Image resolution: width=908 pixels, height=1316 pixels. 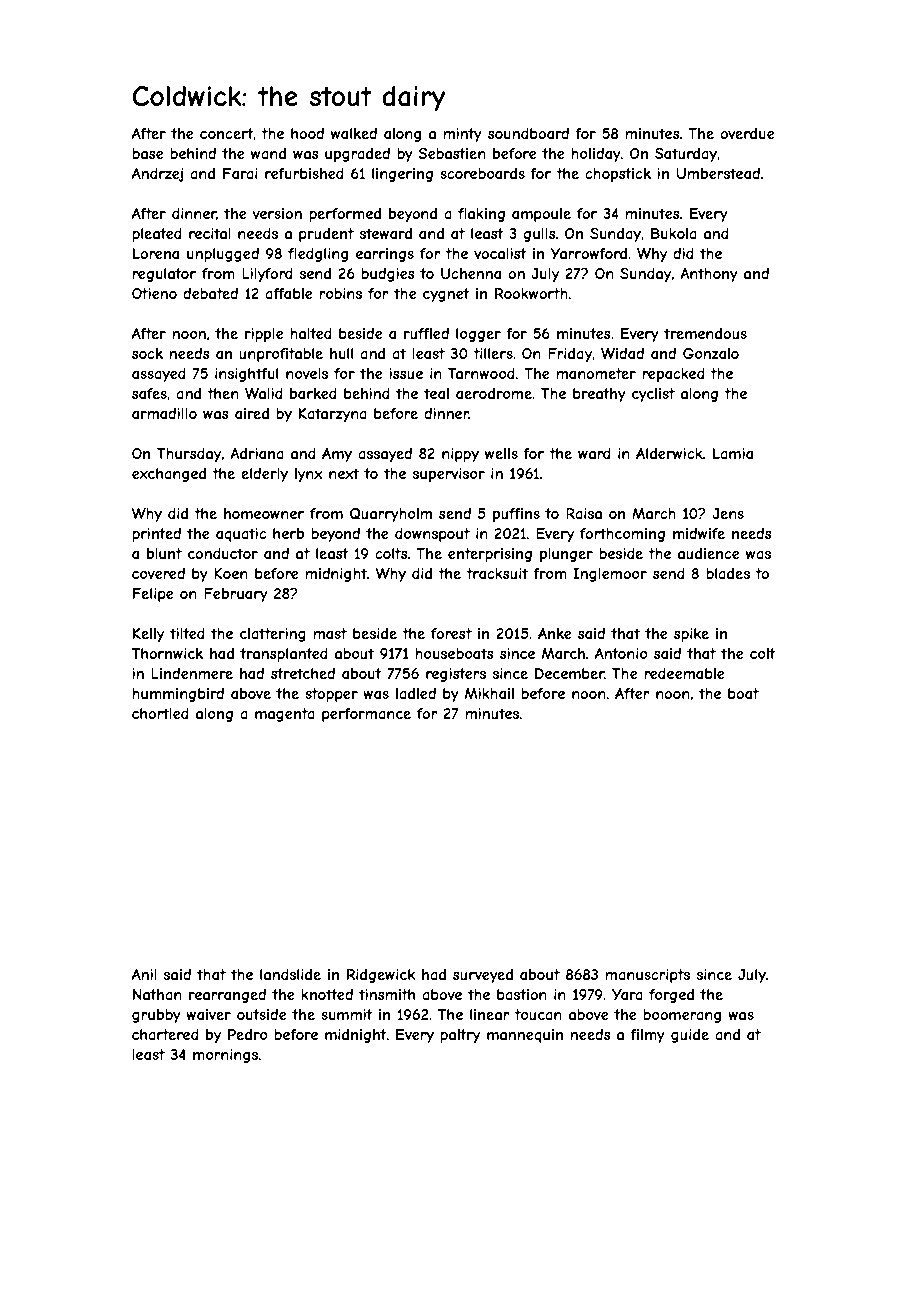 What do you see at coordinates (225, 1056) in the document?
I see `mornings` at bounding box center [225, 1056].
